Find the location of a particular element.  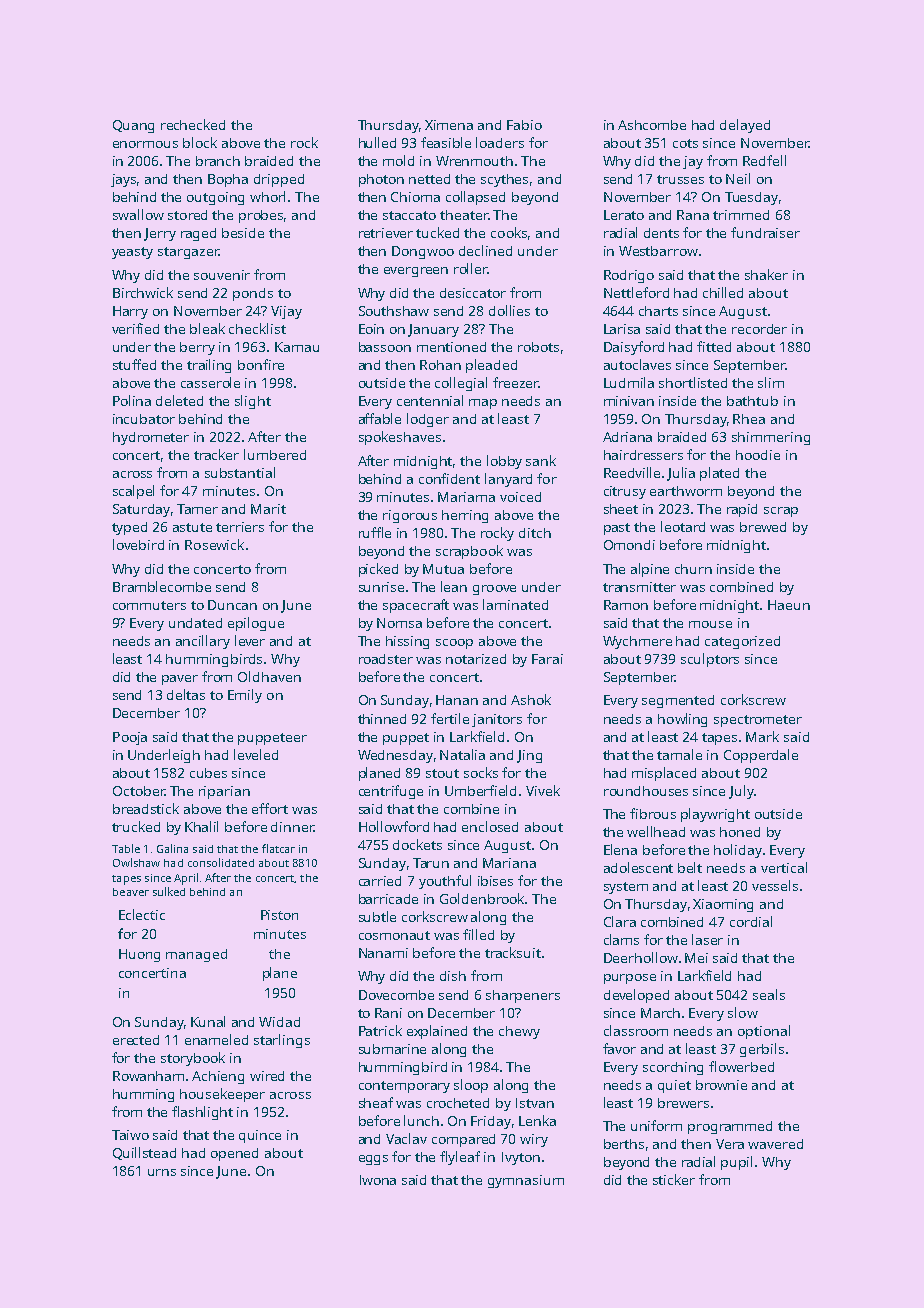

rapid is located at coordinates (742, 510).
